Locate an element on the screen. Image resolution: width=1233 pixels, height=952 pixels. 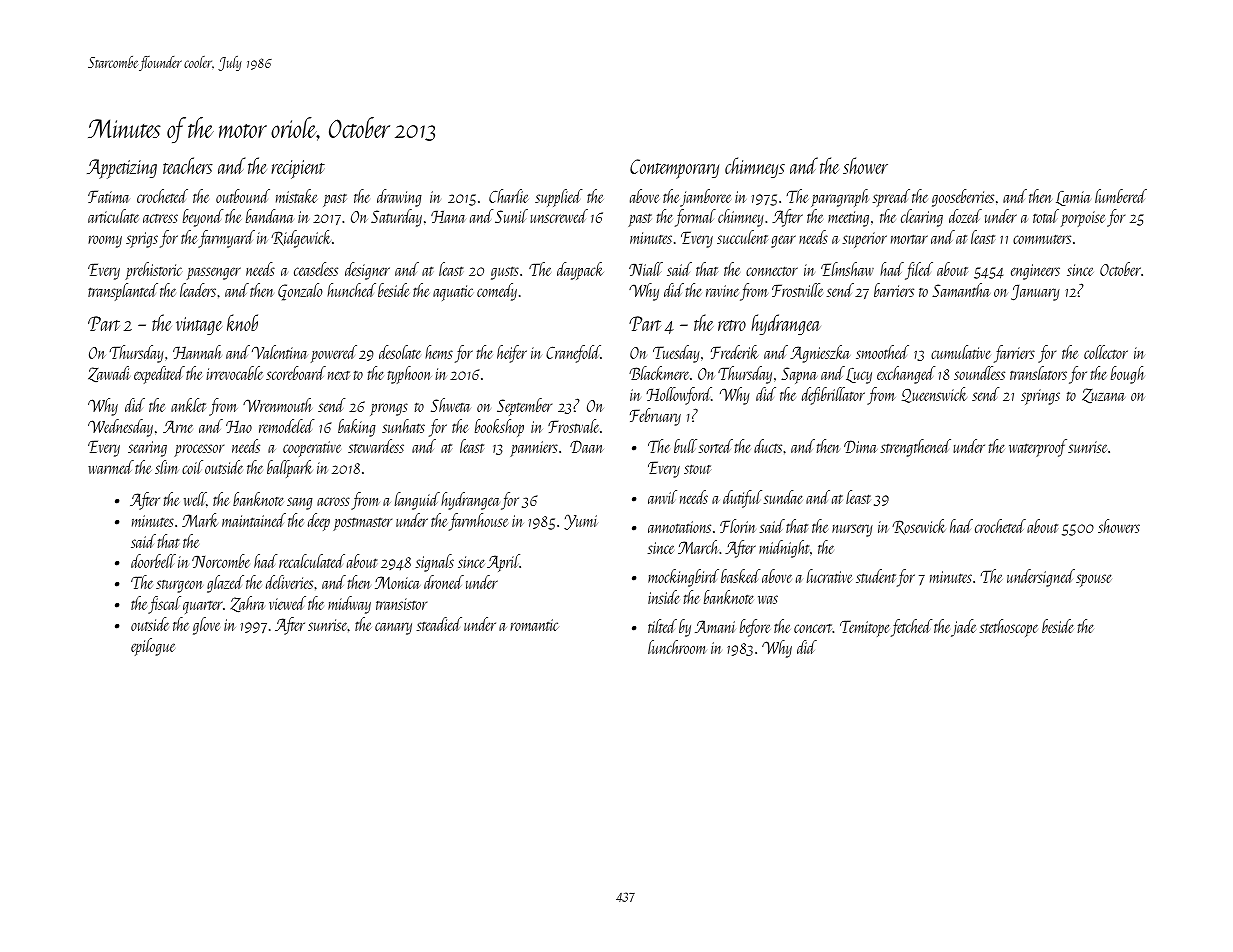
Contemporary is located at coordinates (674, 169).
